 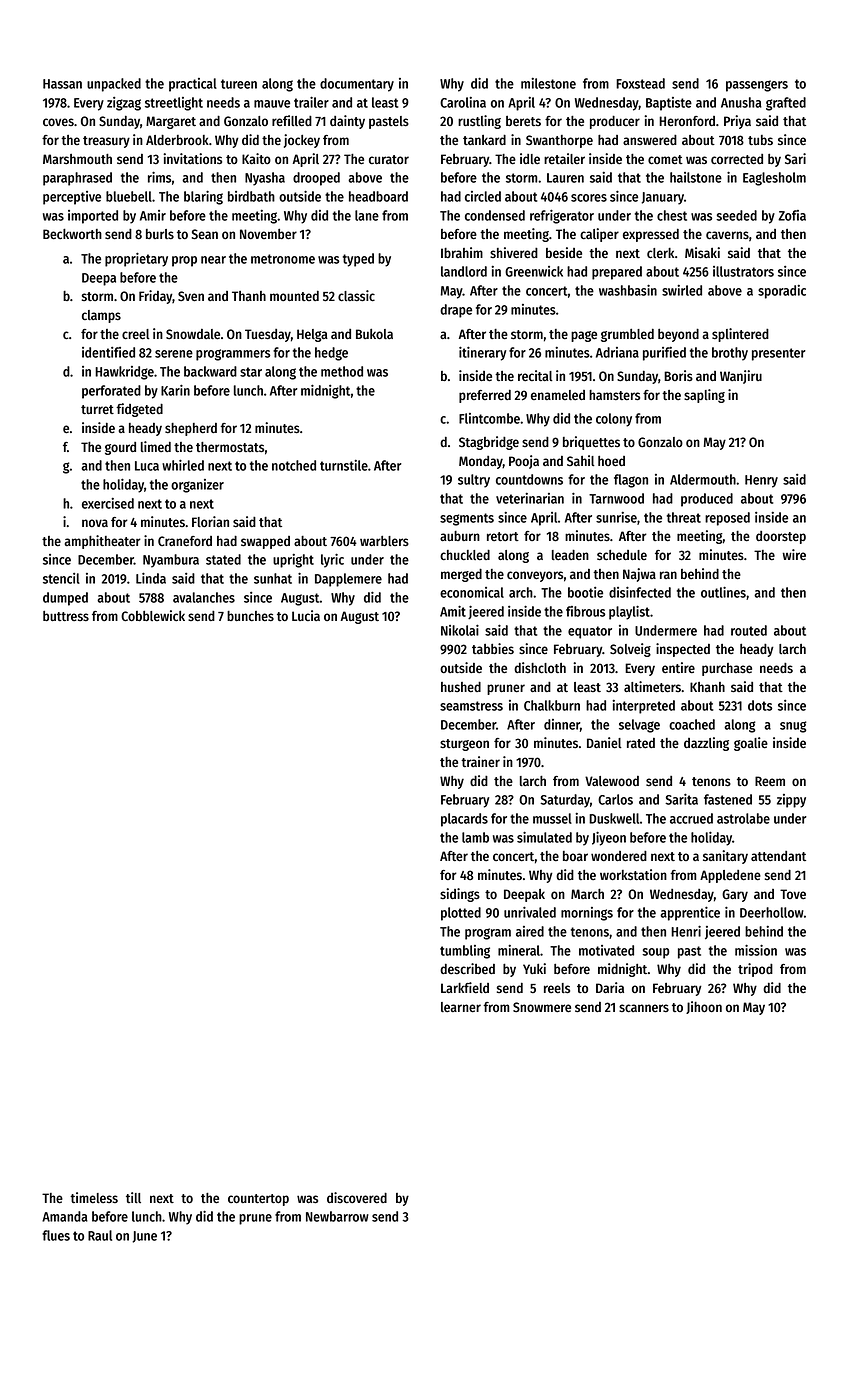 I want to click on purchase, so click(x=727, y=669).
